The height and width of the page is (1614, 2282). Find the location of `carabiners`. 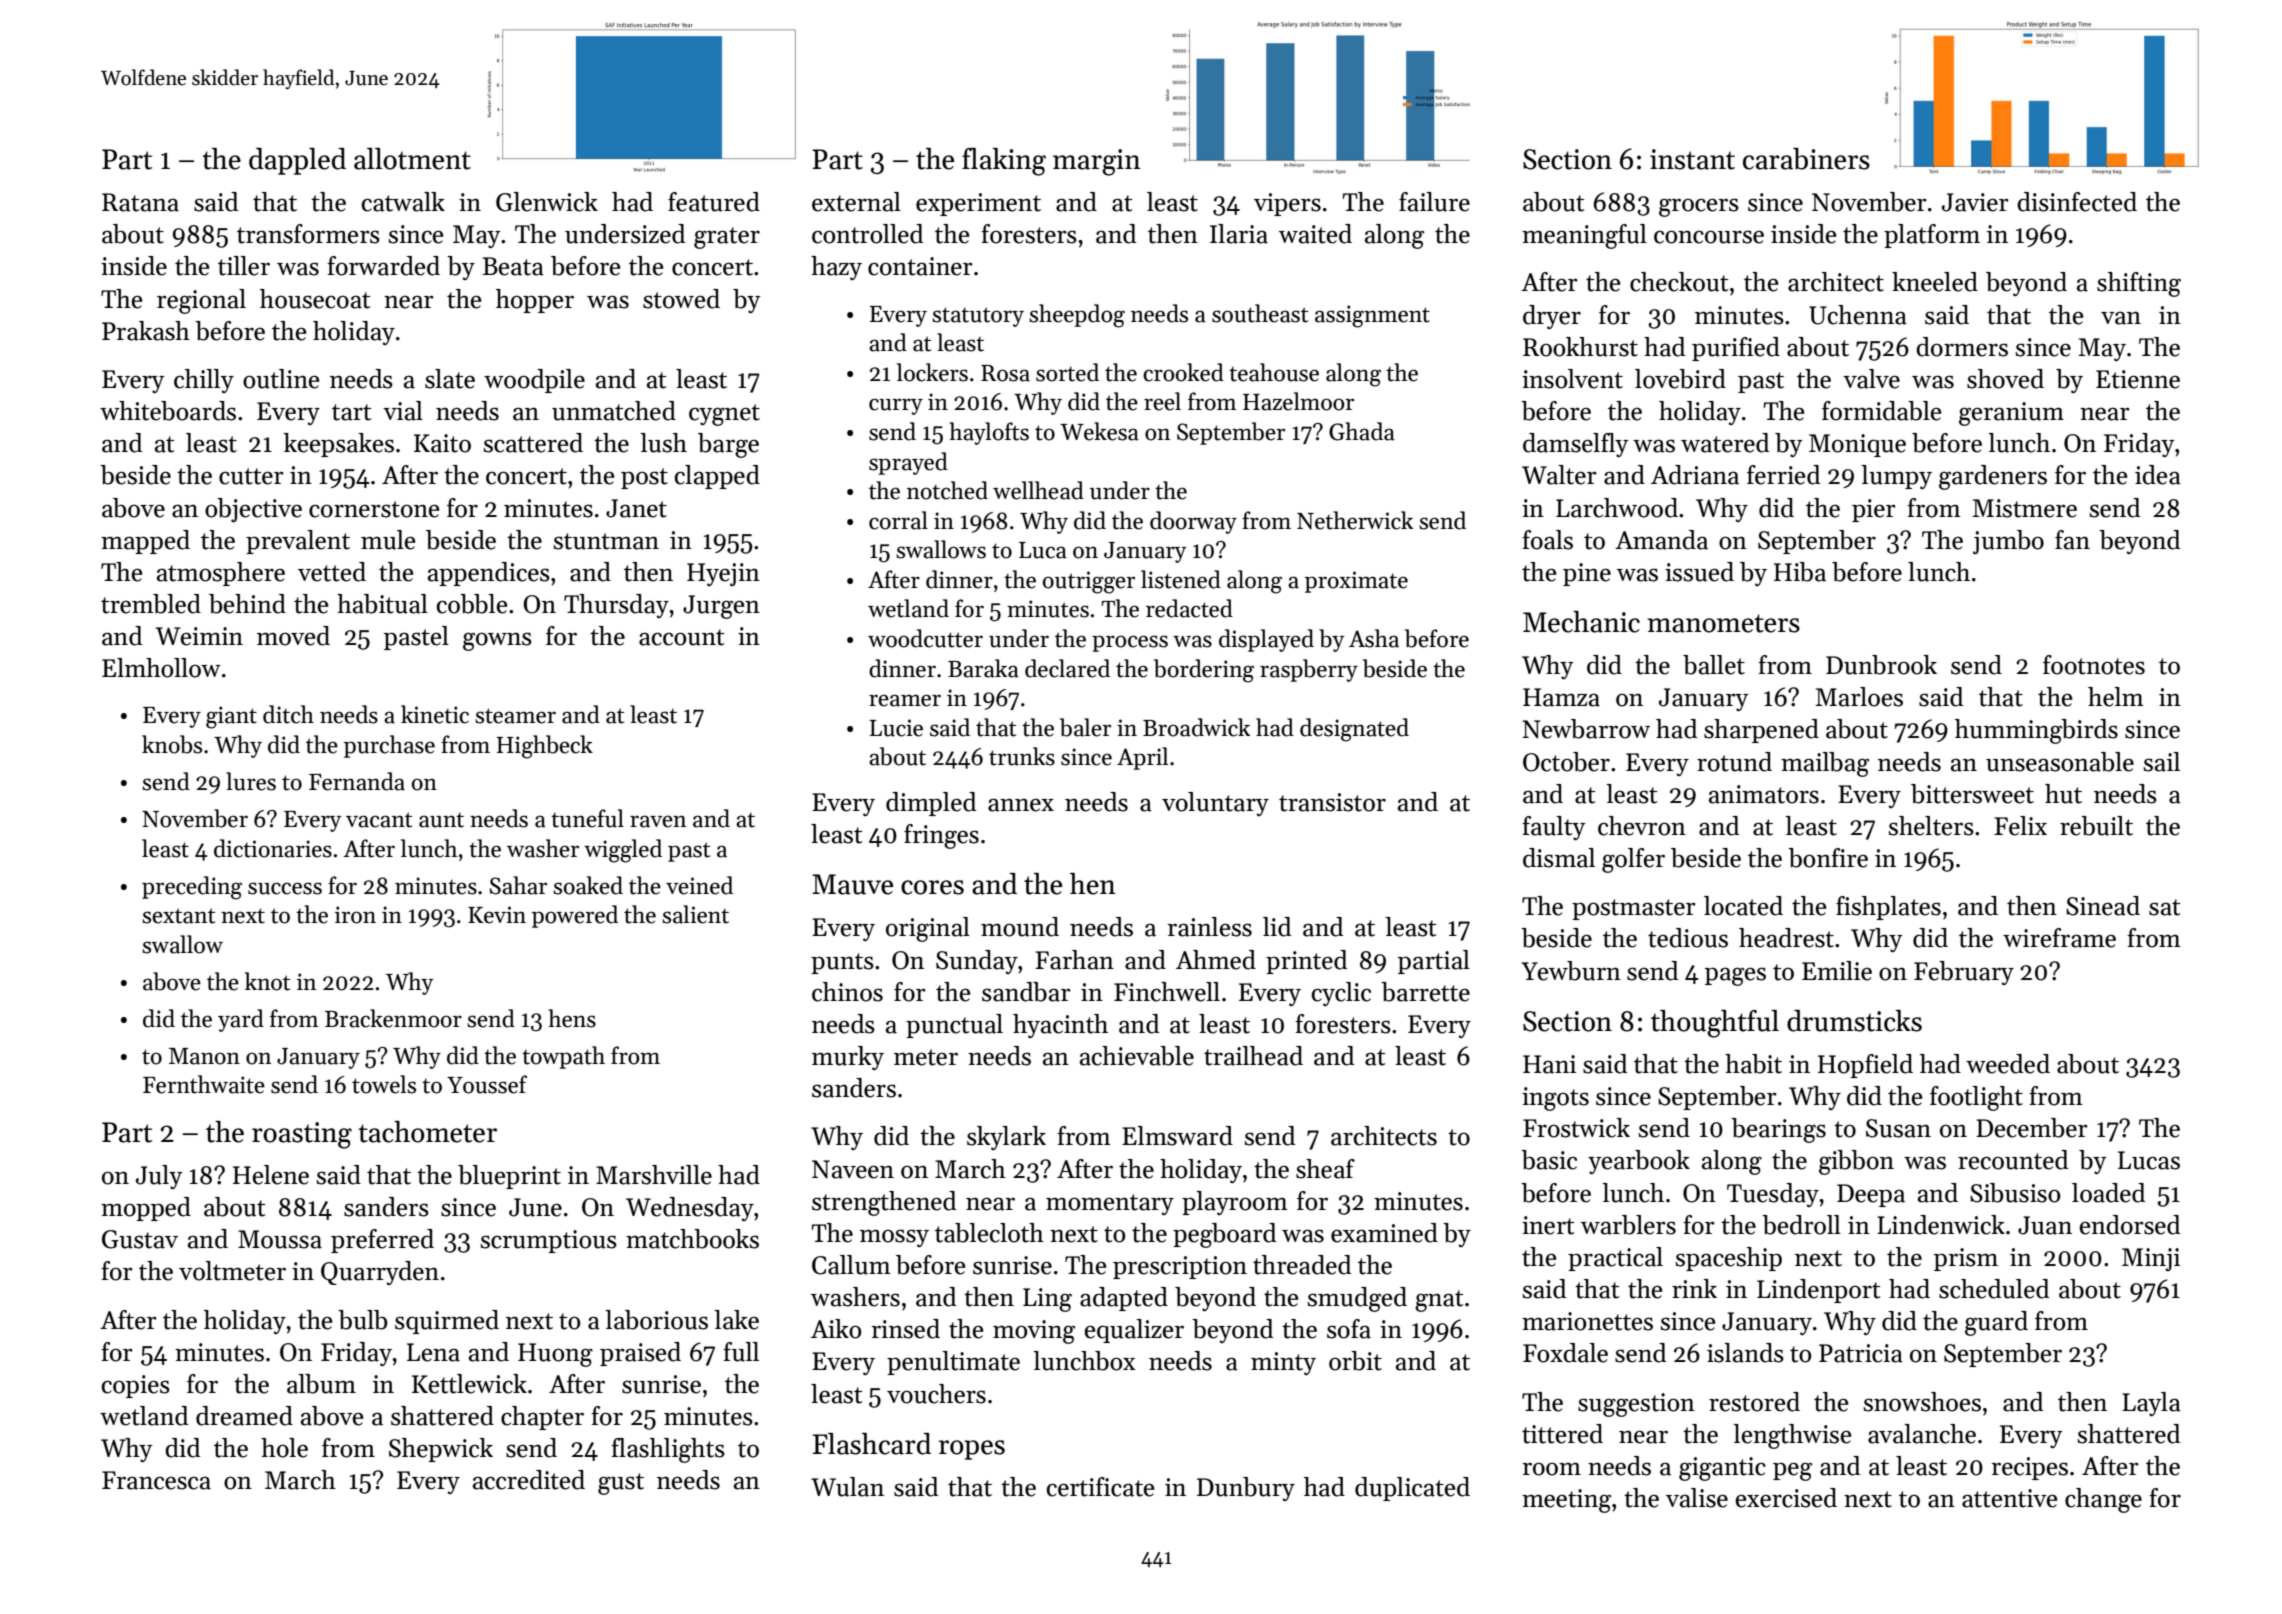

carabiners is located at coordinates (1806, 159).
